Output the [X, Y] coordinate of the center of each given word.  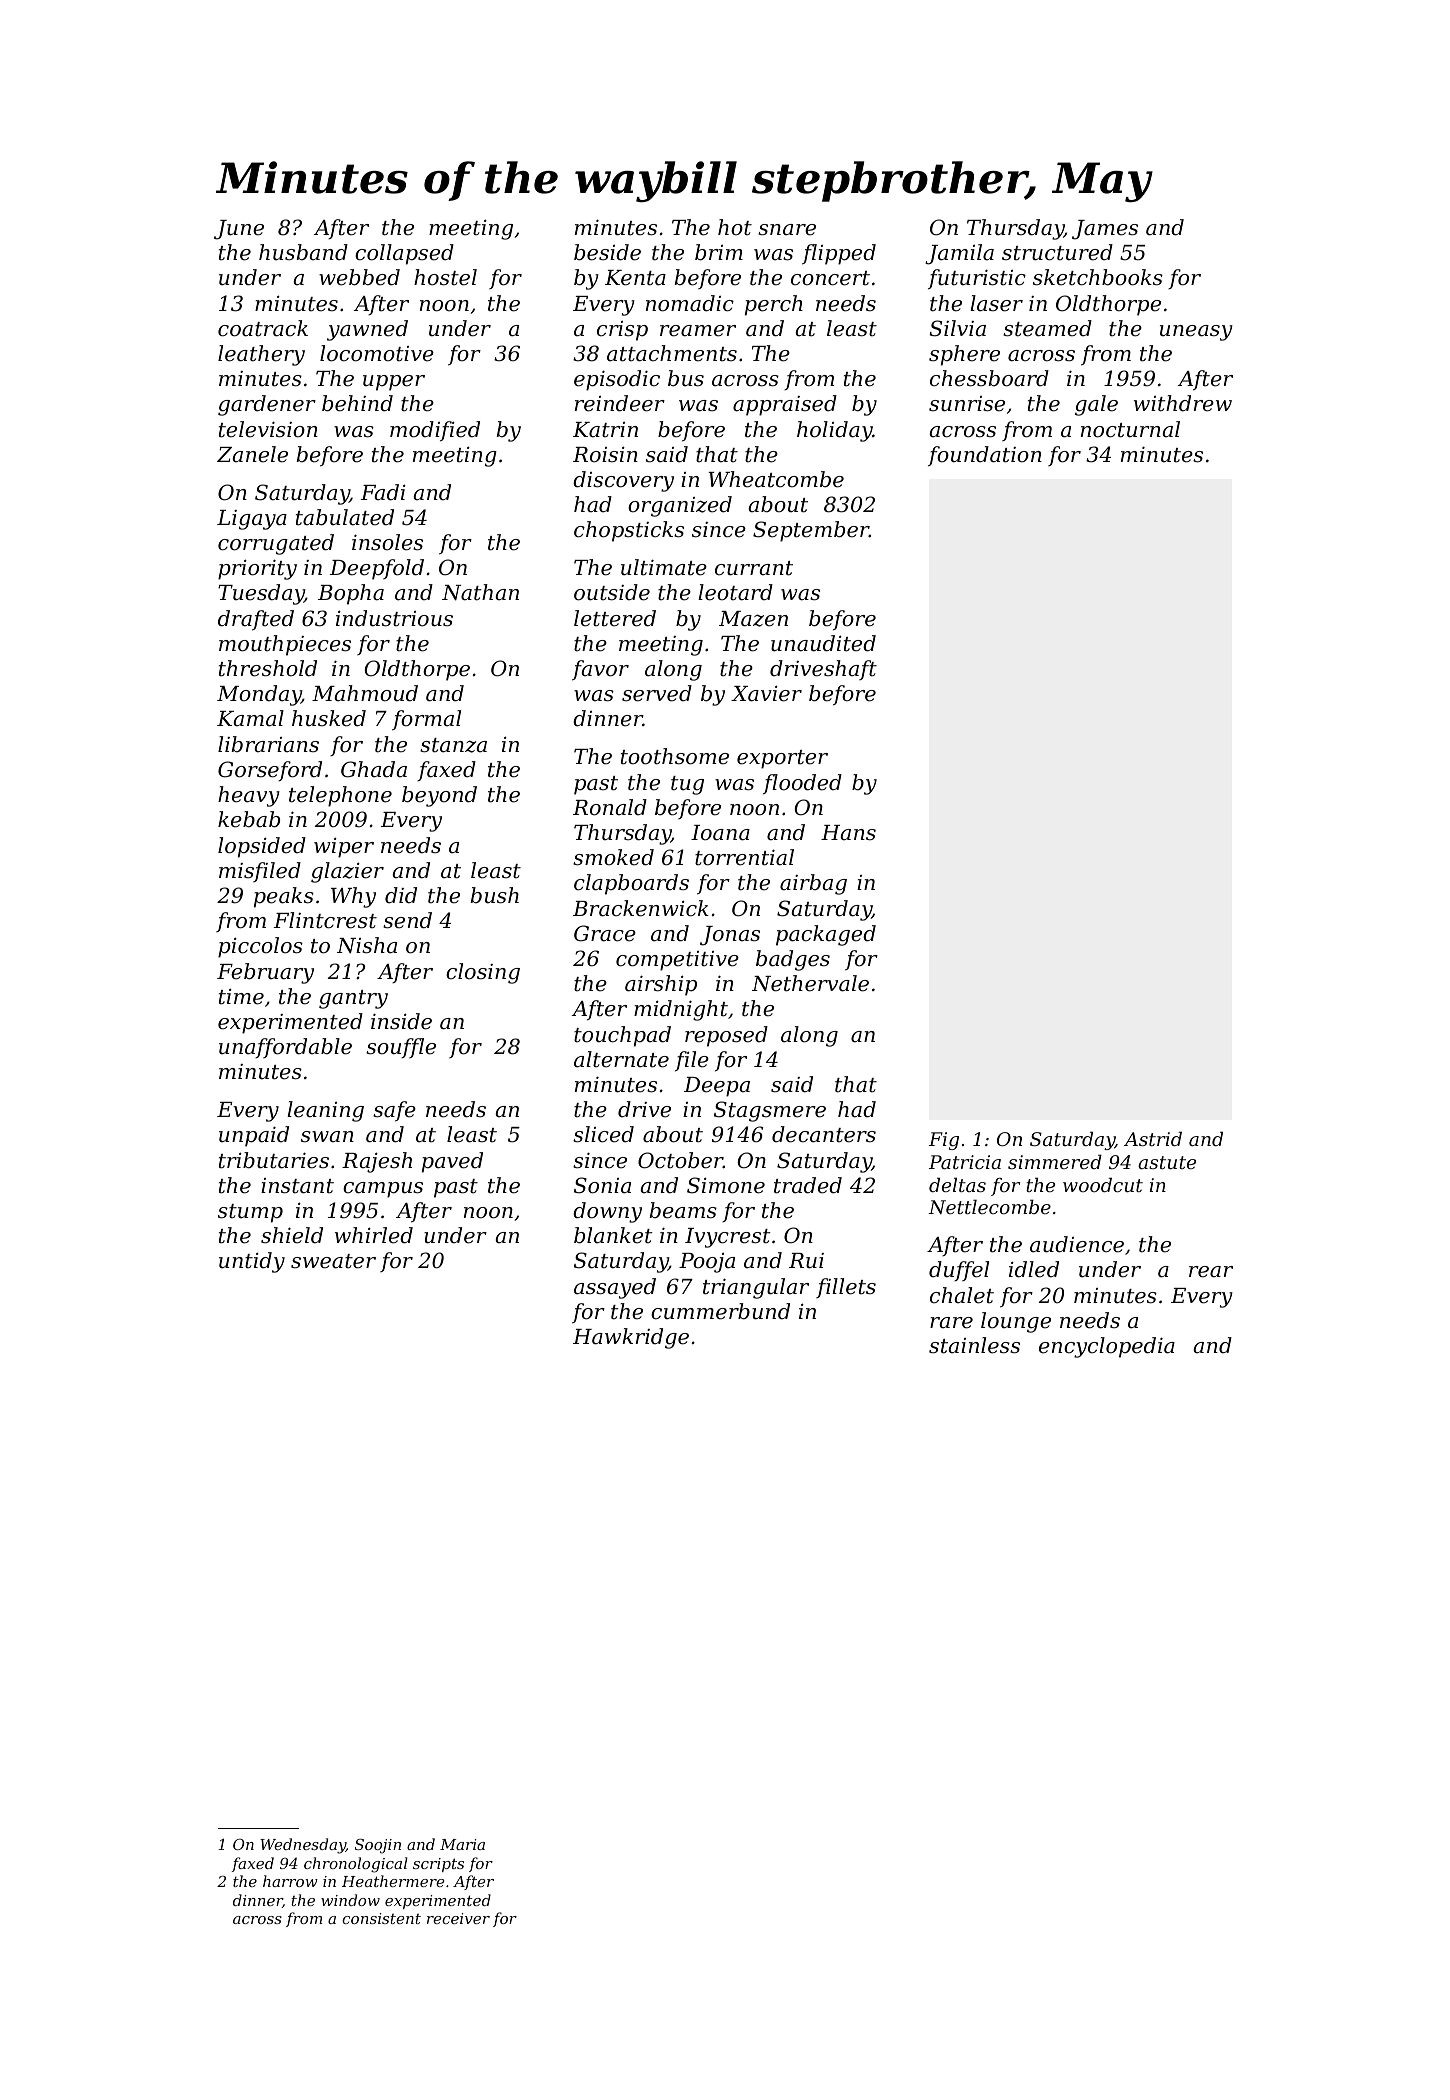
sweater [333, 1261]
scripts [438, 1865]
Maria [462, 1844]
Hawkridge [631, 1338]
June [239, 230]
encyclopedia [1107, 1347]
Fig [944, 1141]
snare [787, 230]
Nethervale [810, 983]
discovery [623, 481]
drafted [256, 620]
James [1105, 230]
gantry [353, 999]
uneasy [1196, 333]
